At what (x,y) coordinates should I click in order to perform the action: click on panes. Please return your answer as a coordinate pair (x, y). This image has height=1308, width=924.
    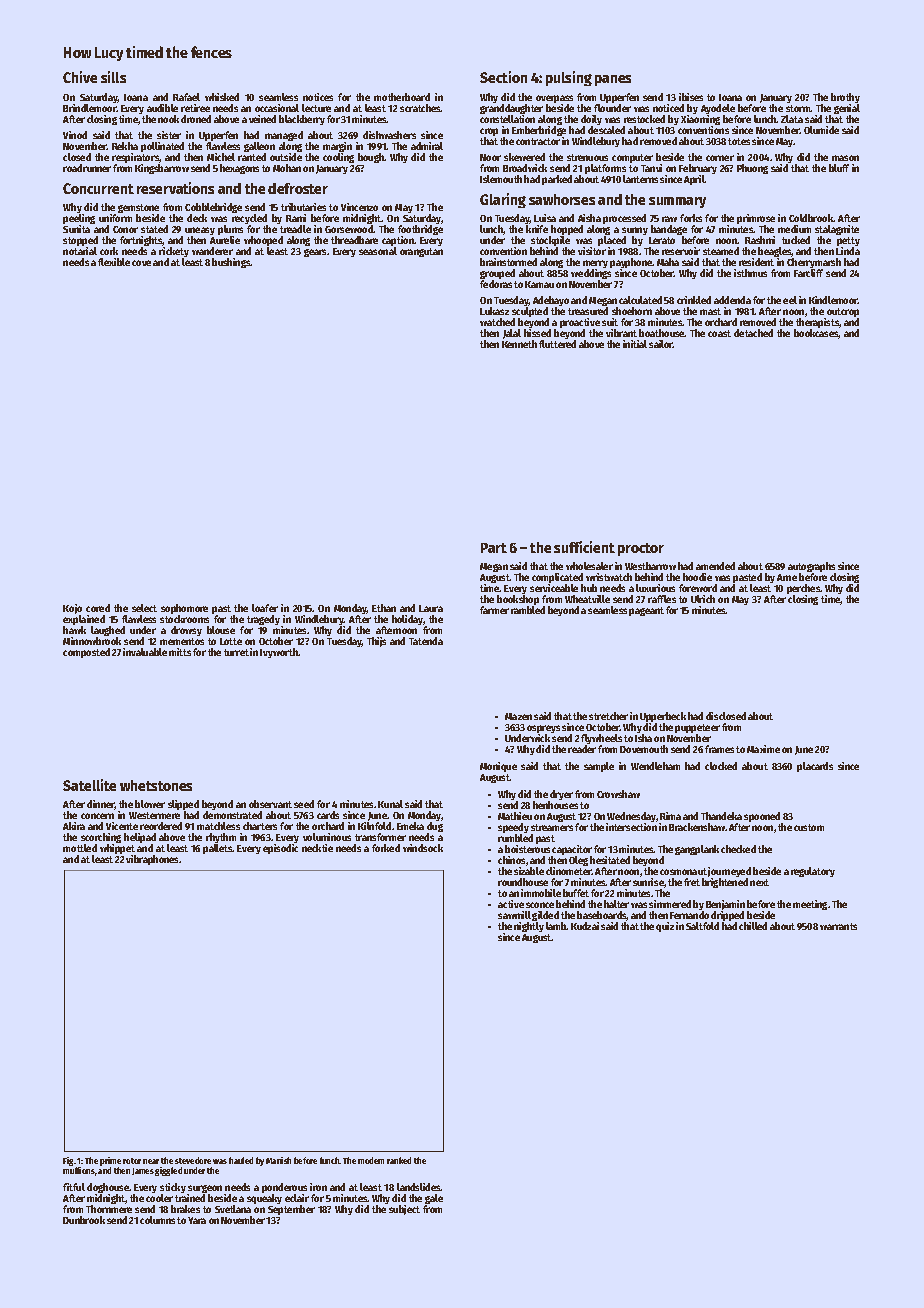
    Looking at the image, I should click on (613, 80).
